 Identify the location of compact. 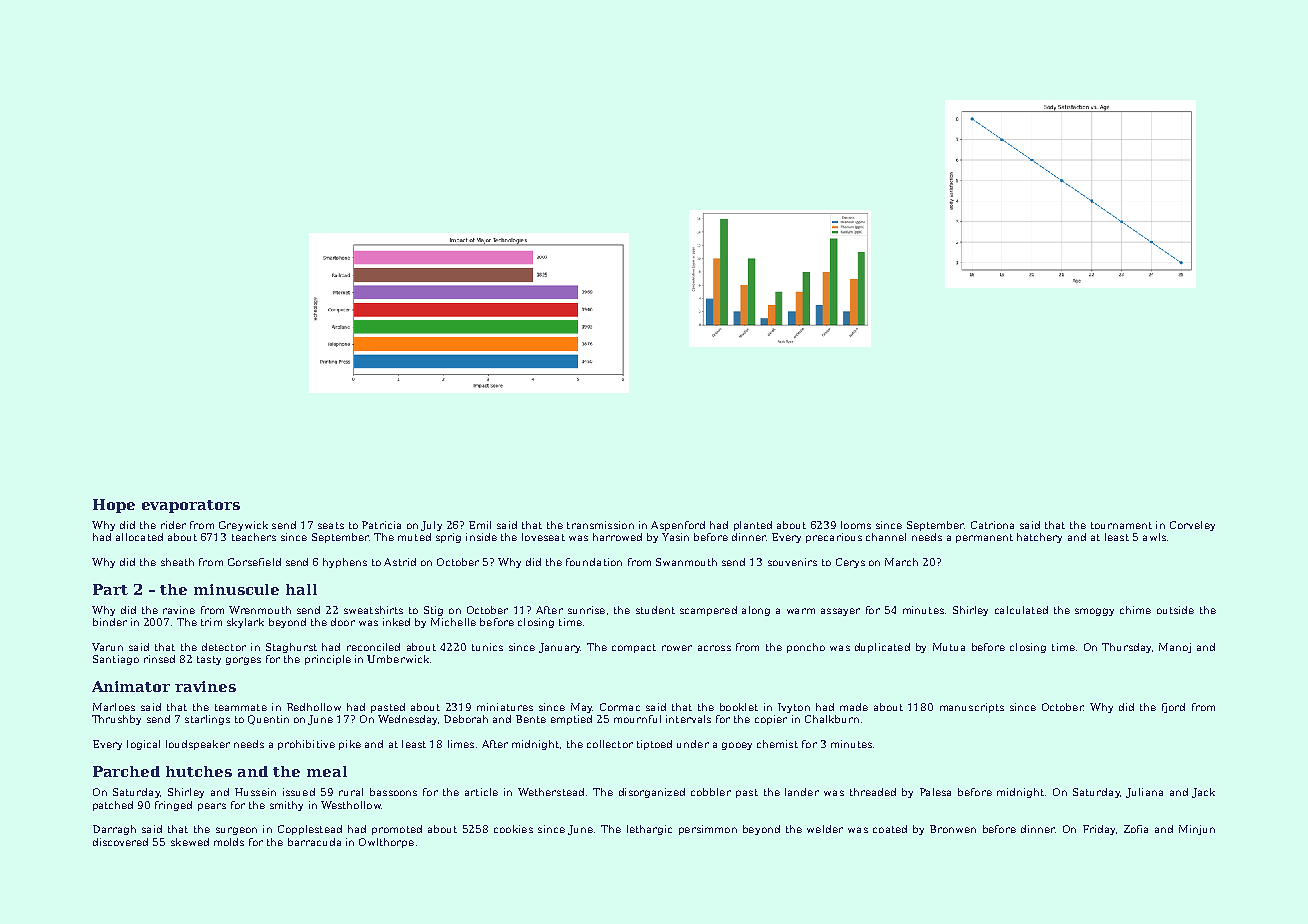
(634, 648).
